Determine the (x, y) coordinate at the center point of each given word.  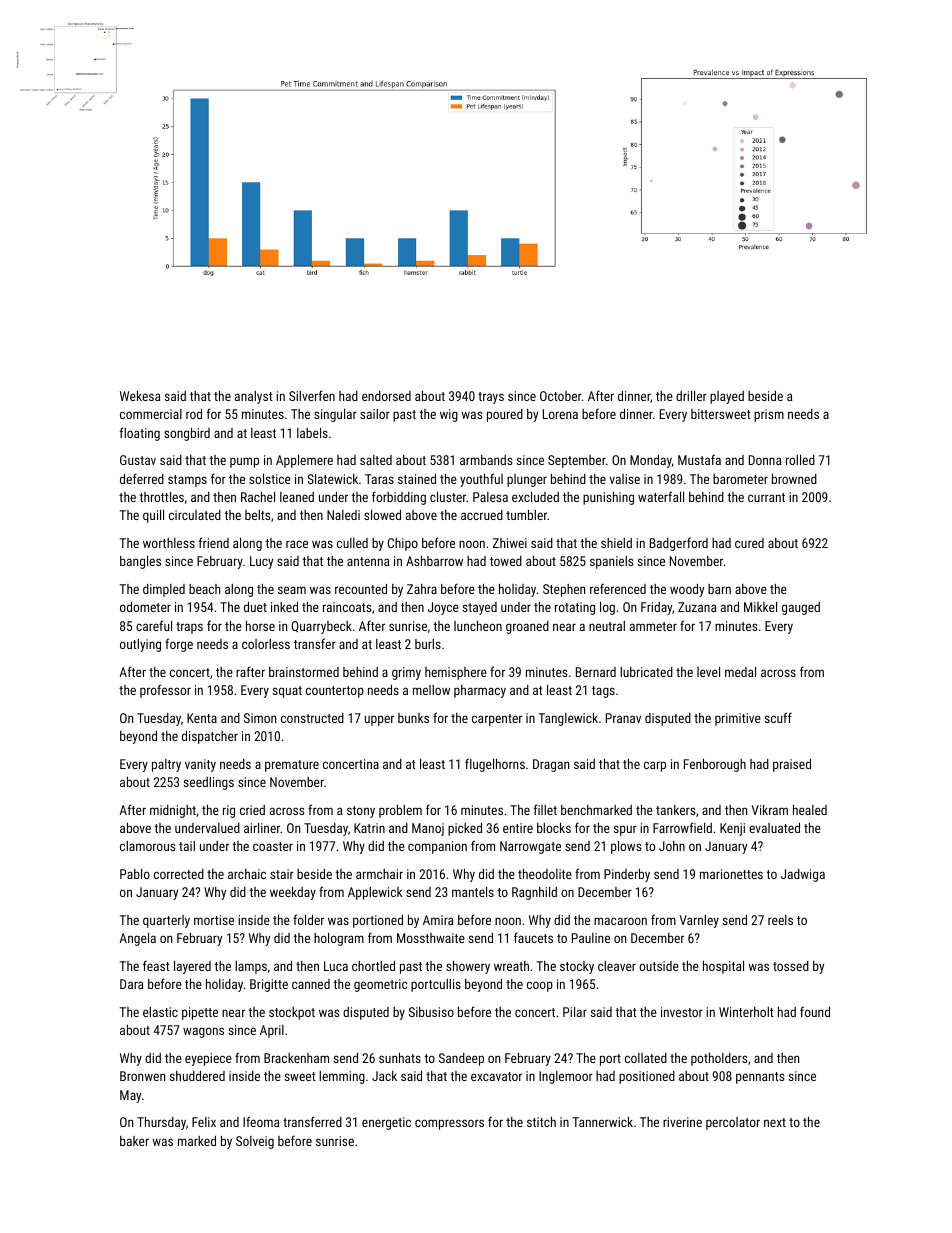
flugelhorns (495, 765)
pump (244, 462)
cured (749, 543)
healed (810, 810)
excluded (535, 497)
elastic (160, 1012)
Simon (260, 718)
